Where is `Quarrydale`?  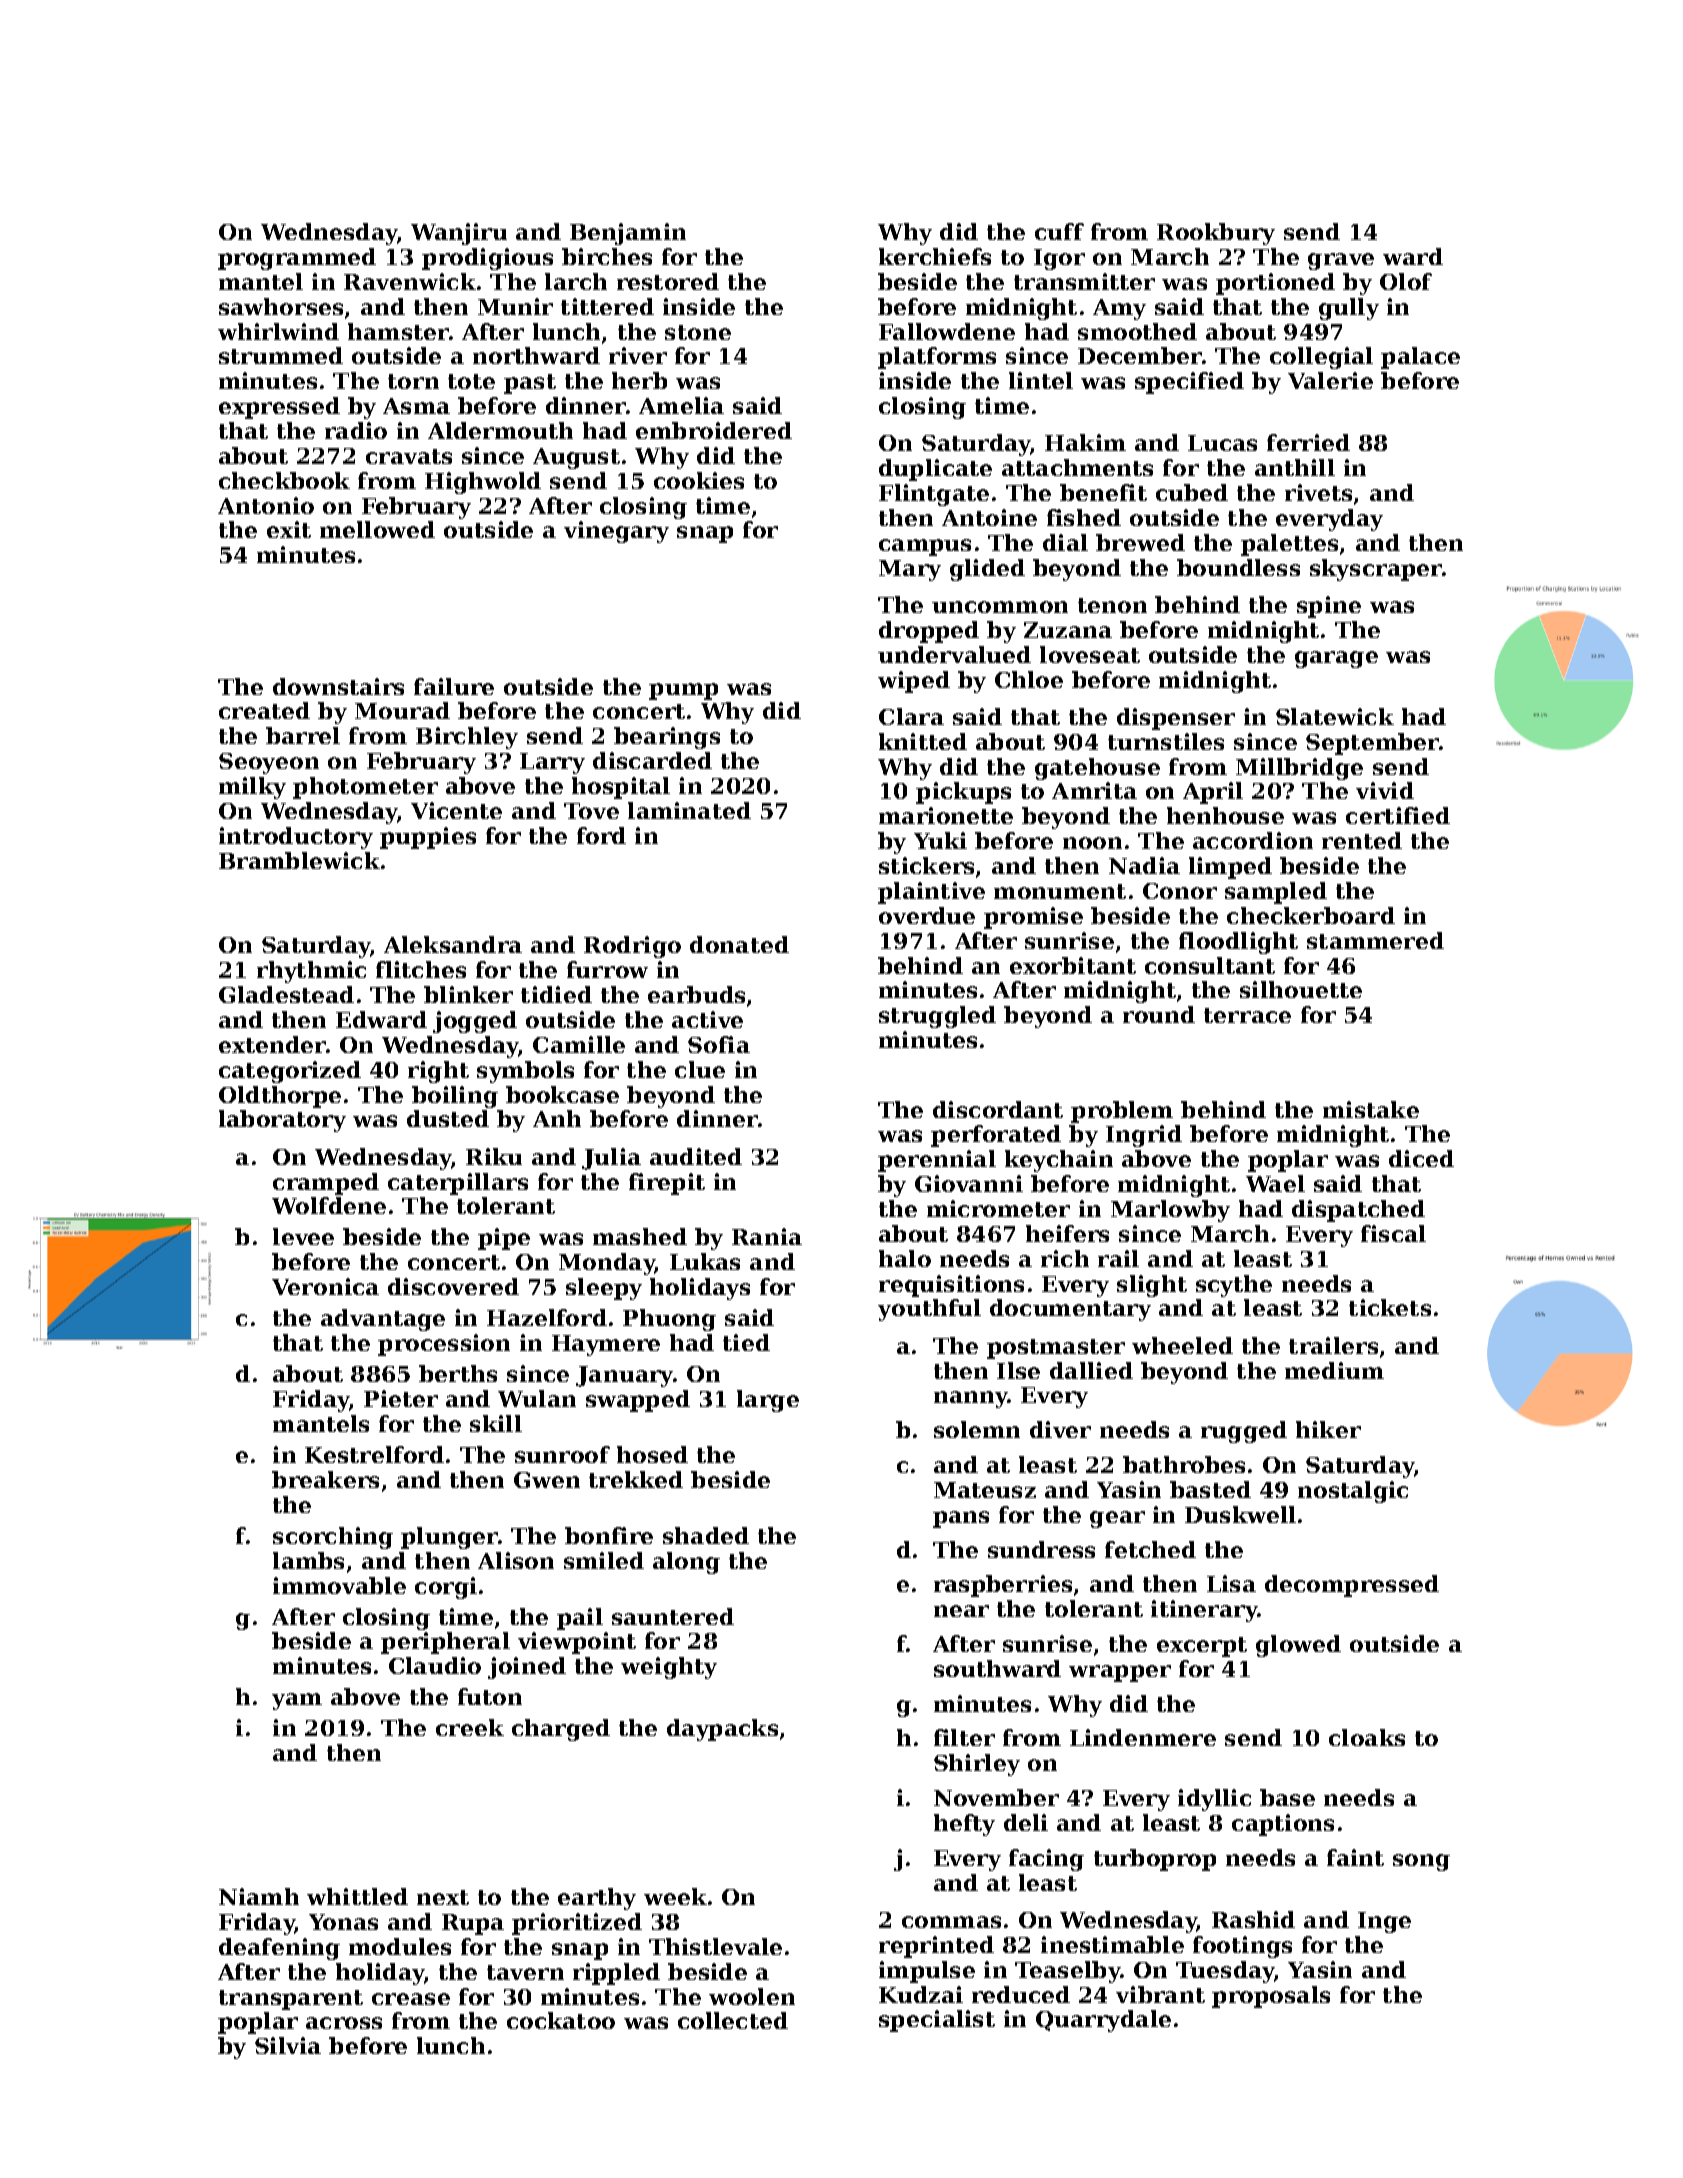 Quarrydale is located at coordinates (1103, 2021).
